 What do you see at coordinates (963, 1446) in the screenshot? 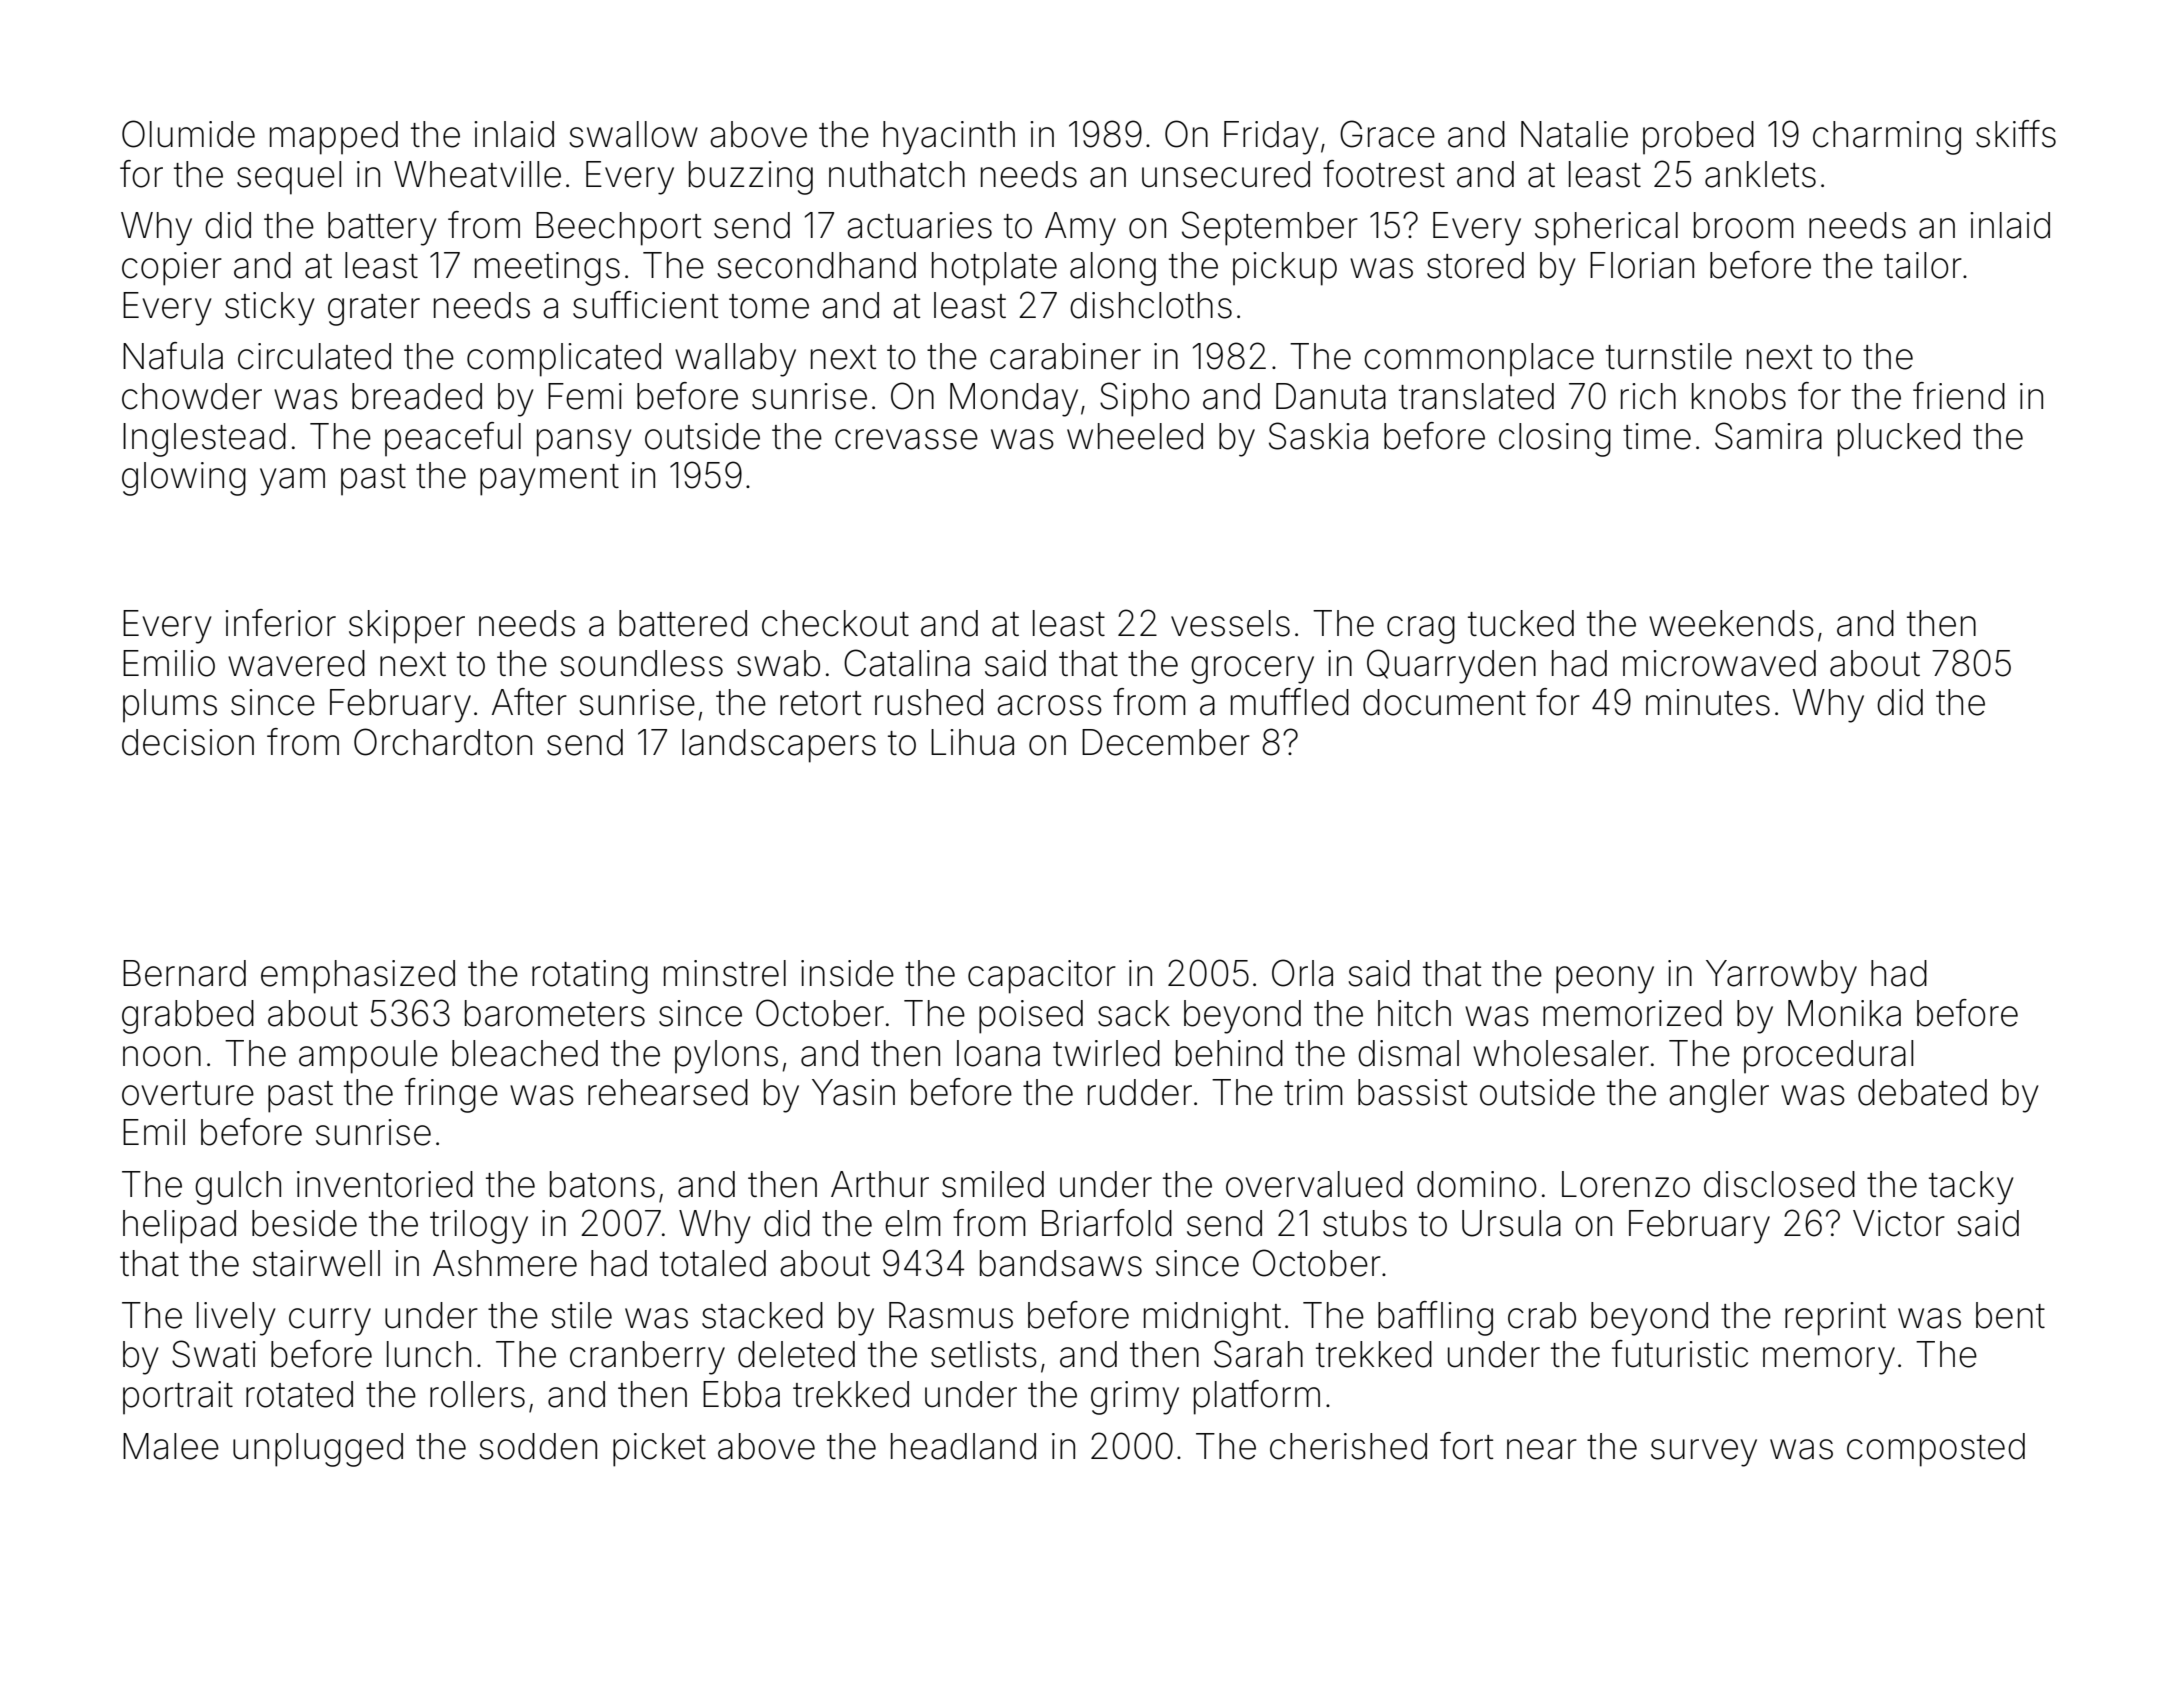
I see `headland` at bounding box center [963, 1446].
